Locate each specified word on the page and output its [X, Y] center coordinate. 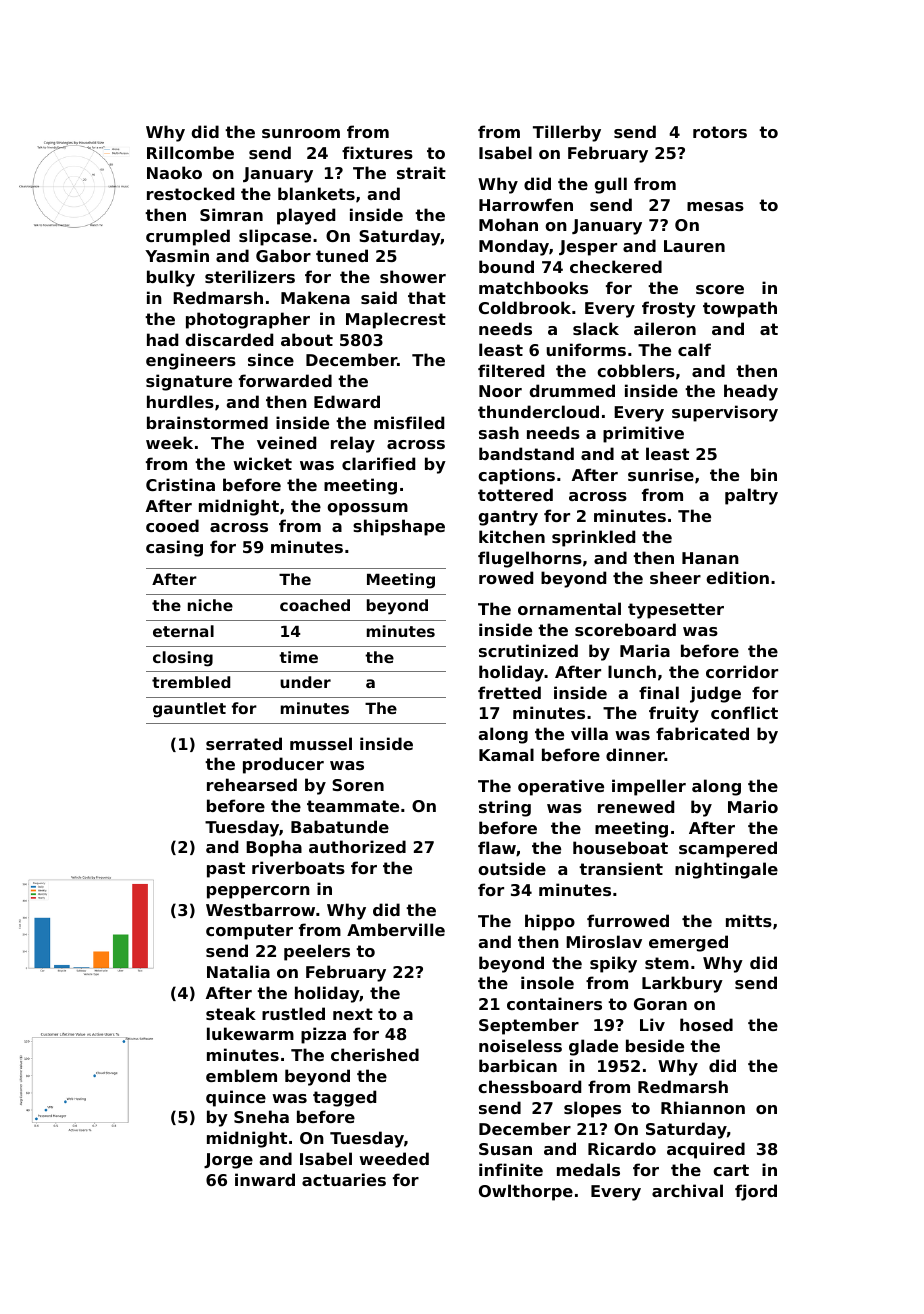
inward [265, 1179]
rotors [720, 132]
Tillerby [567, 133]
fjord [756, 1192]
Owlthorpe [526, 1192]
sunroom [301, 133]
